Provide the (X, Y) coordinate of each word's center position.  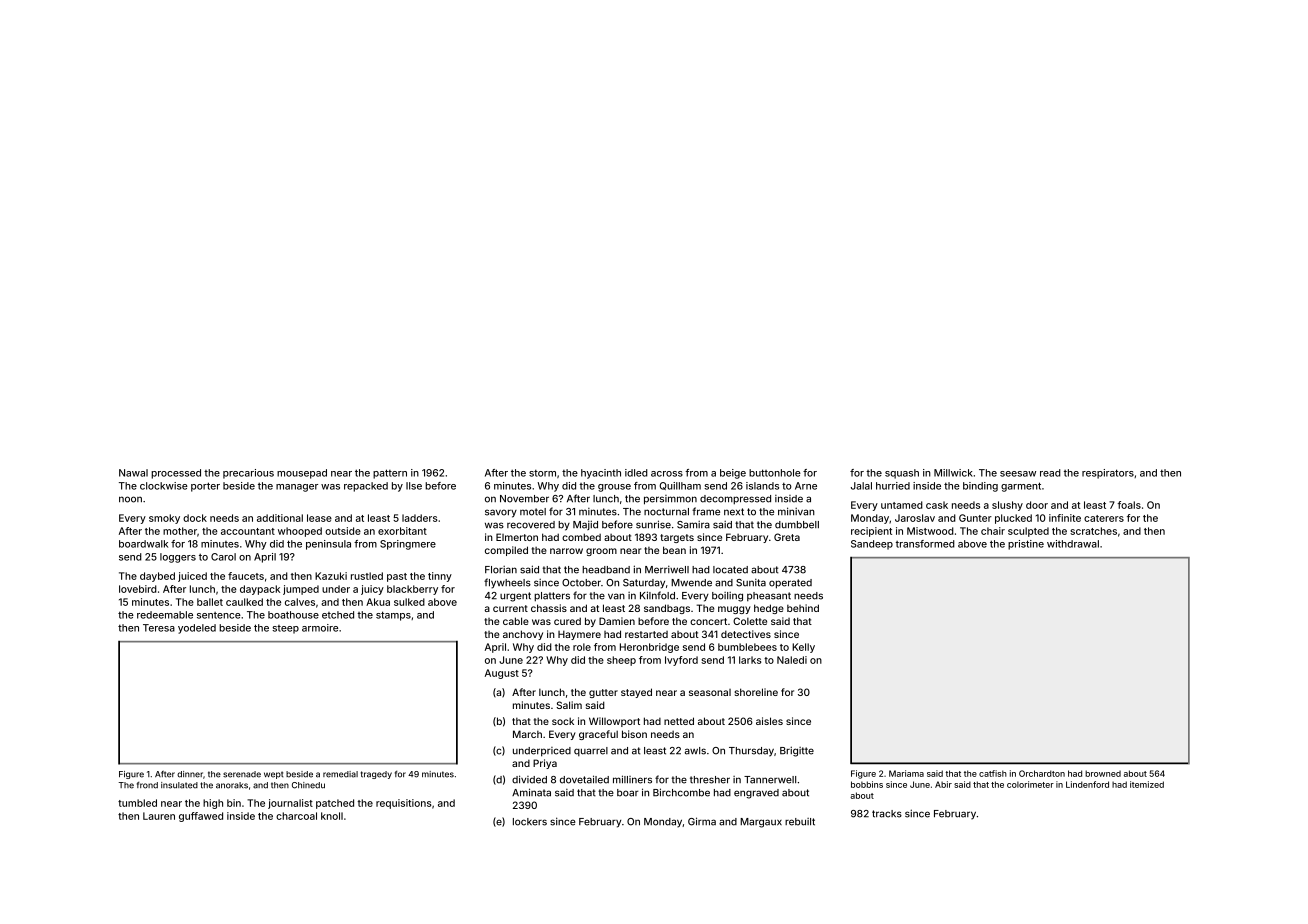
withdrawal (1073, 544)
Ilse (414, 486)
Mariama (906, 773)
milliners (632, 779)
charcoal (296, 816)
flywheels (507, 583)
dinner (190, 774)
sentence (219, 615)
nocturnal (666, 512)
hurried (893, 486)
